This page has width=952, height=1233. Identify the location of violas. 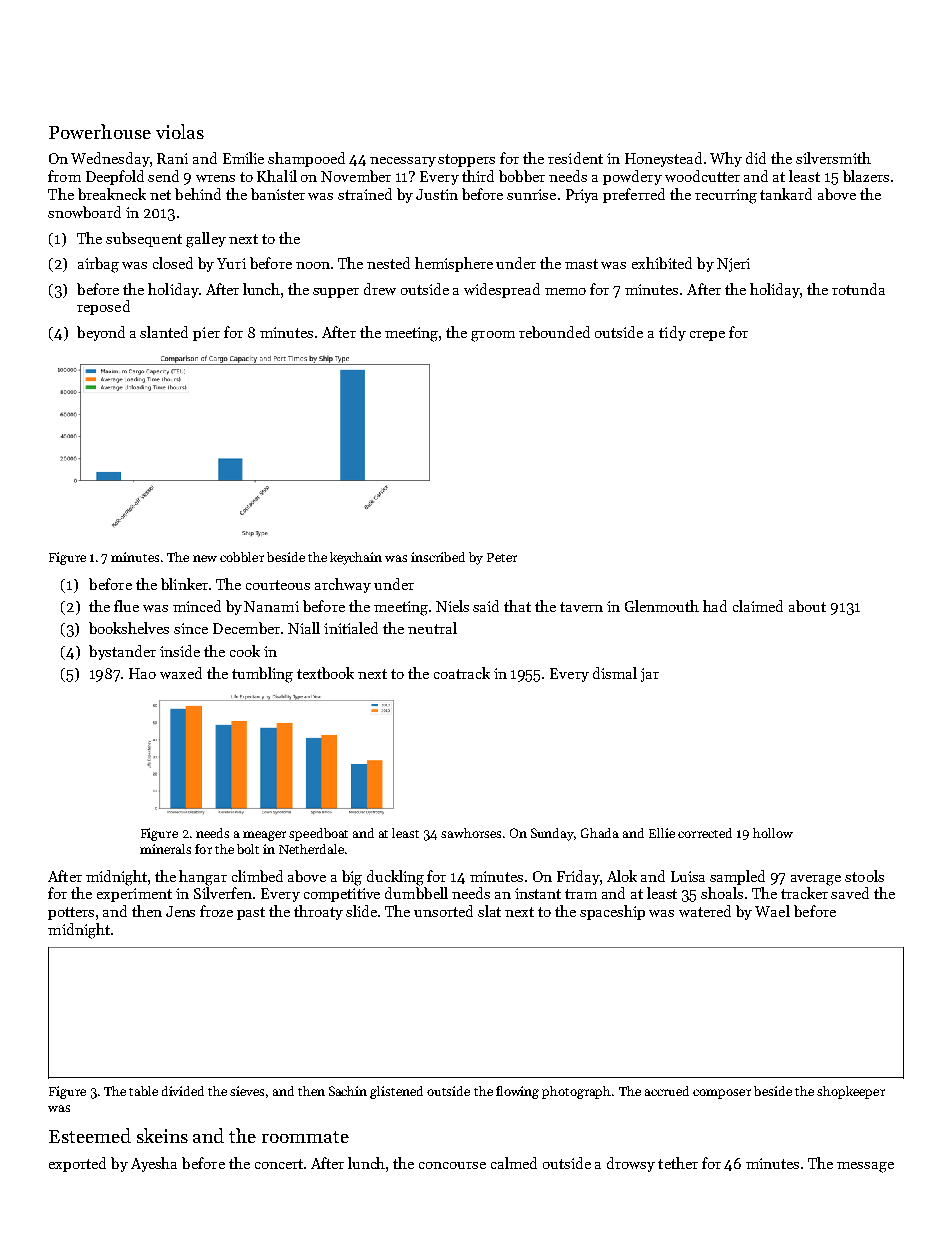
(180, 131).
